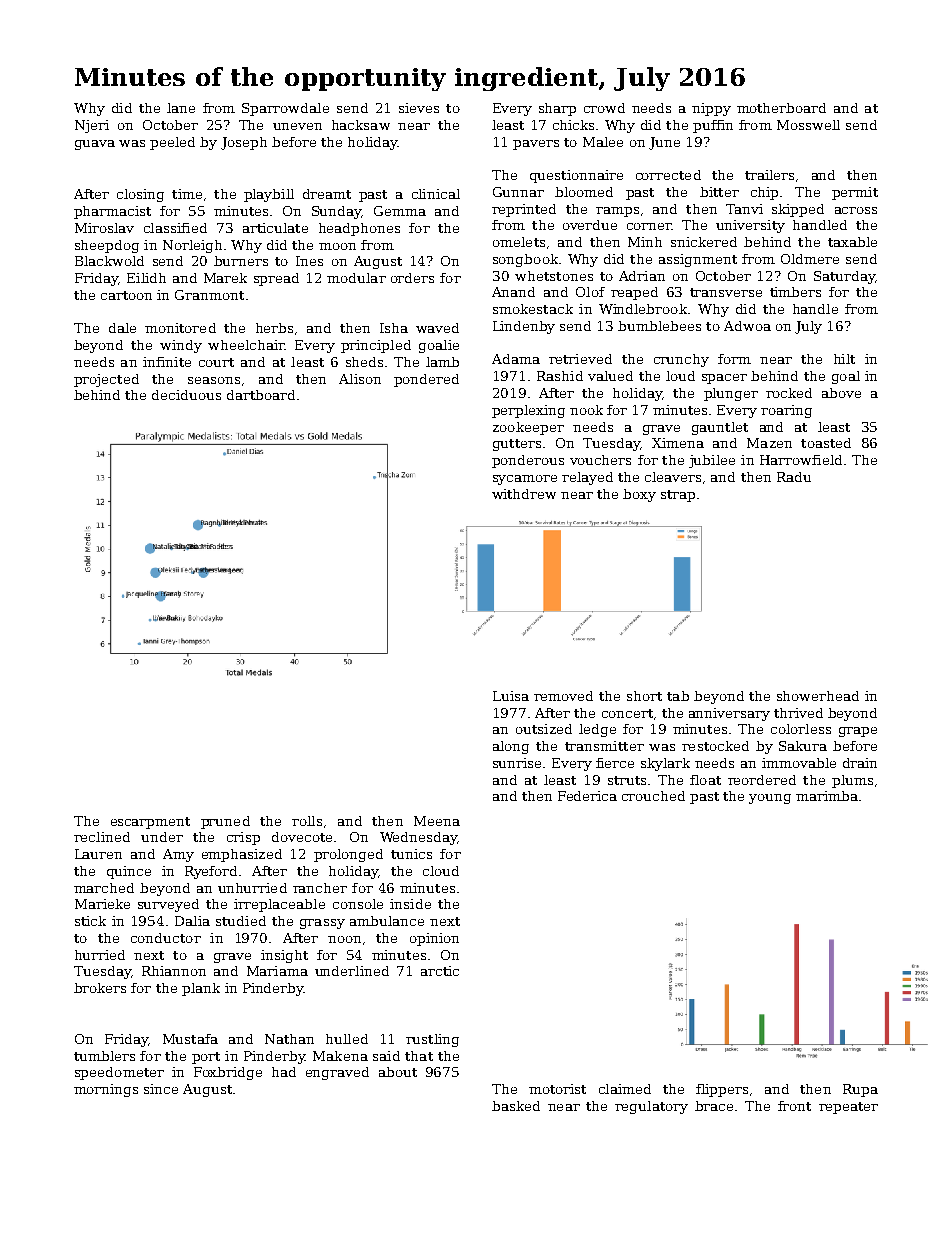 The width and height of the image is (952, 1233). What do you see at coordinates (781, 108) in the image?
I see `motherboard` at bounding box center [781, 108].
